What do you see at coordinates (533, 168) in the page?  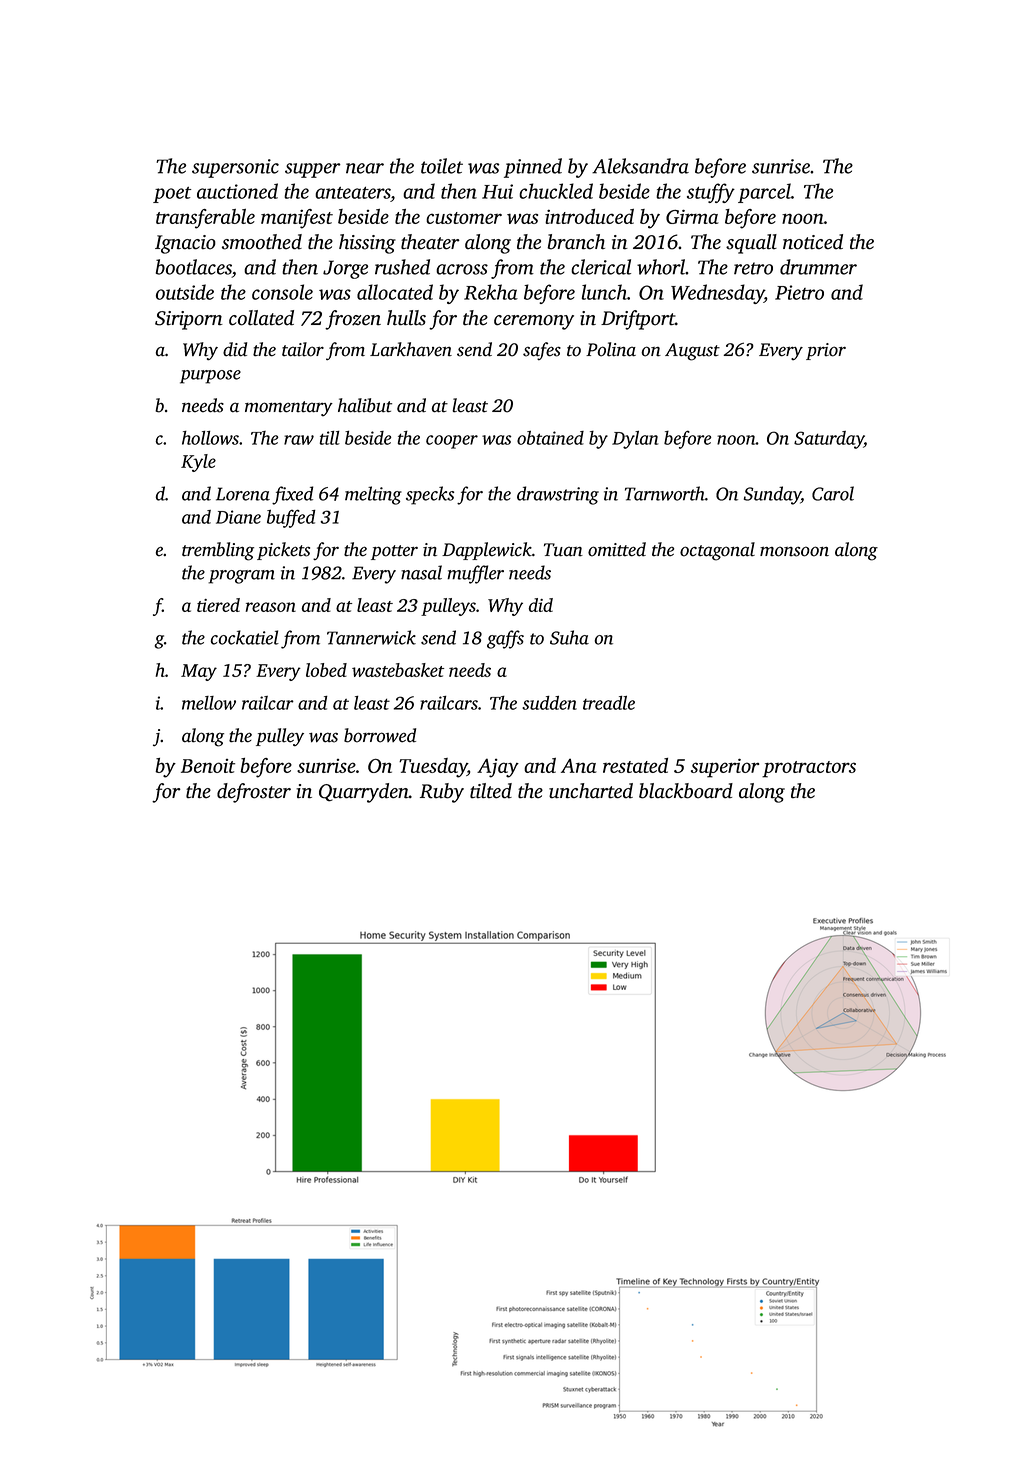 I see `pinned` at bounding box center [533, 168].
